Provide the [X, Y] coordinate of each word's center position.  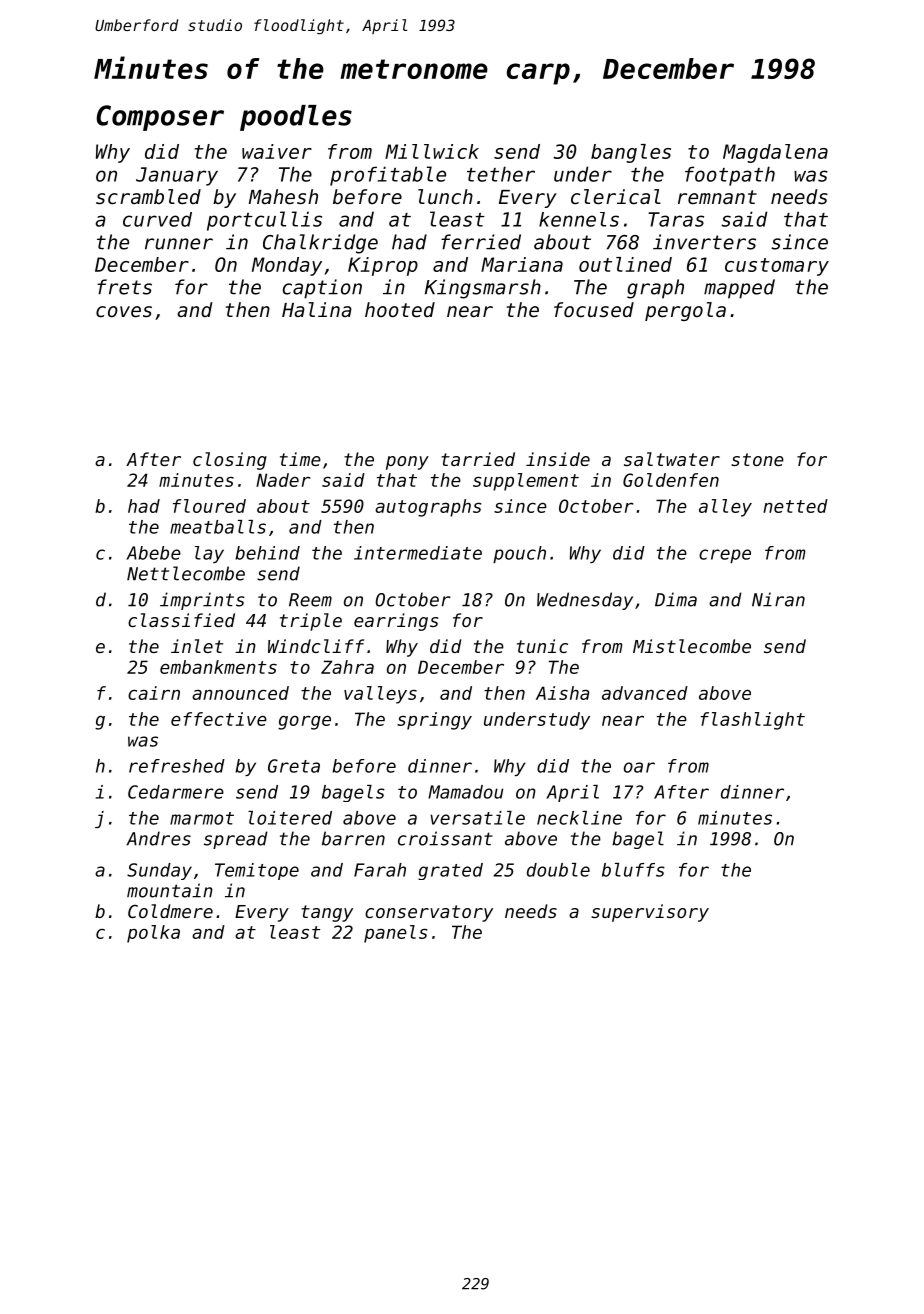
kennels [579, 219]
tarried [478, 459]
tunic [542, 646]
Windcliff [316, 646]
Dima [676, 599]
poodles [296, 118]
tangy [327, 913]
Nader [283, 480]
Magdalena [775, 153]
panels [396, 934]
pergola [685, 311]
